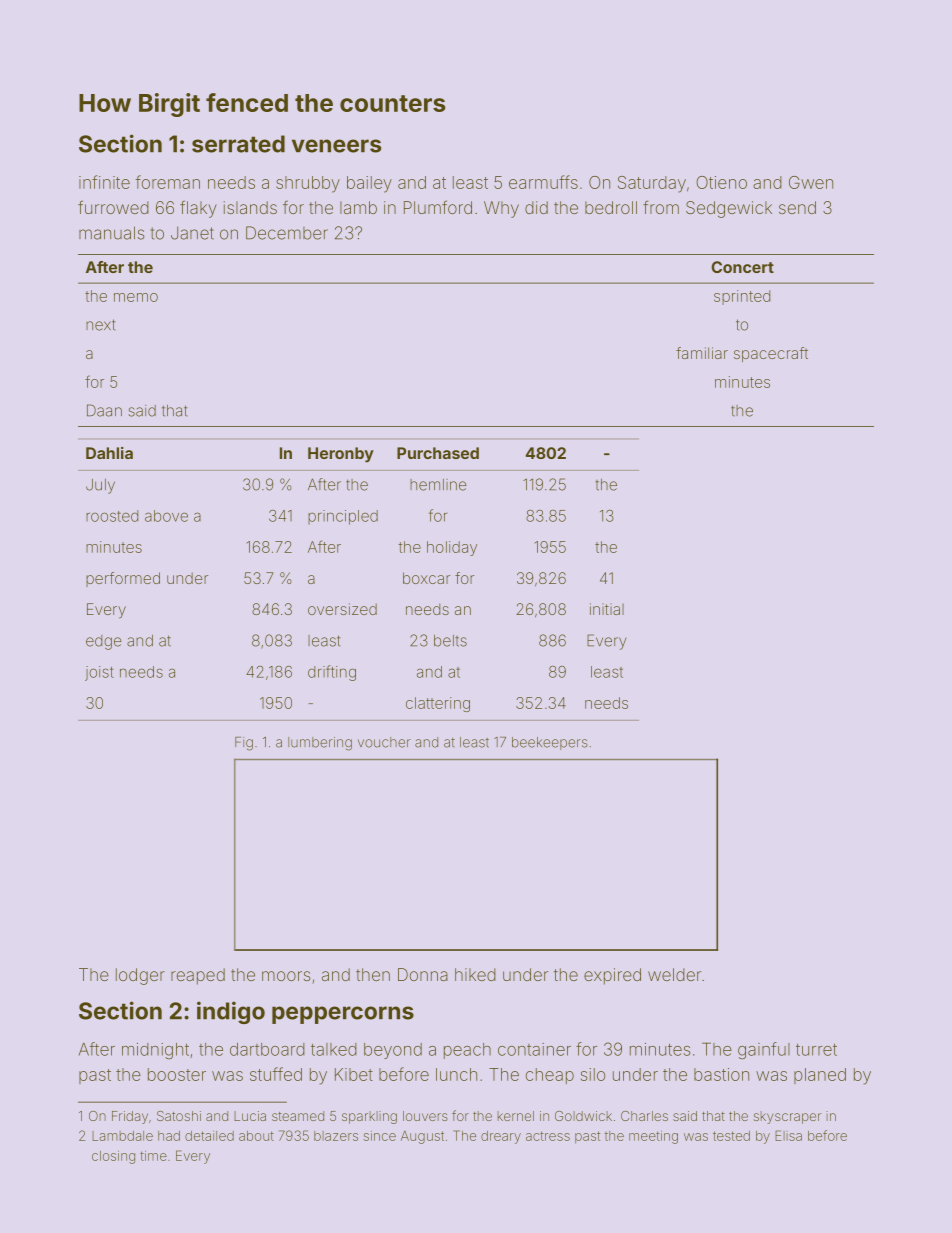 This screenshot has width=952, height=1233. What do you see at coordinates (543, 182) in the screenshot?
I see `earmuffs` at bounding box center [543, 182].
